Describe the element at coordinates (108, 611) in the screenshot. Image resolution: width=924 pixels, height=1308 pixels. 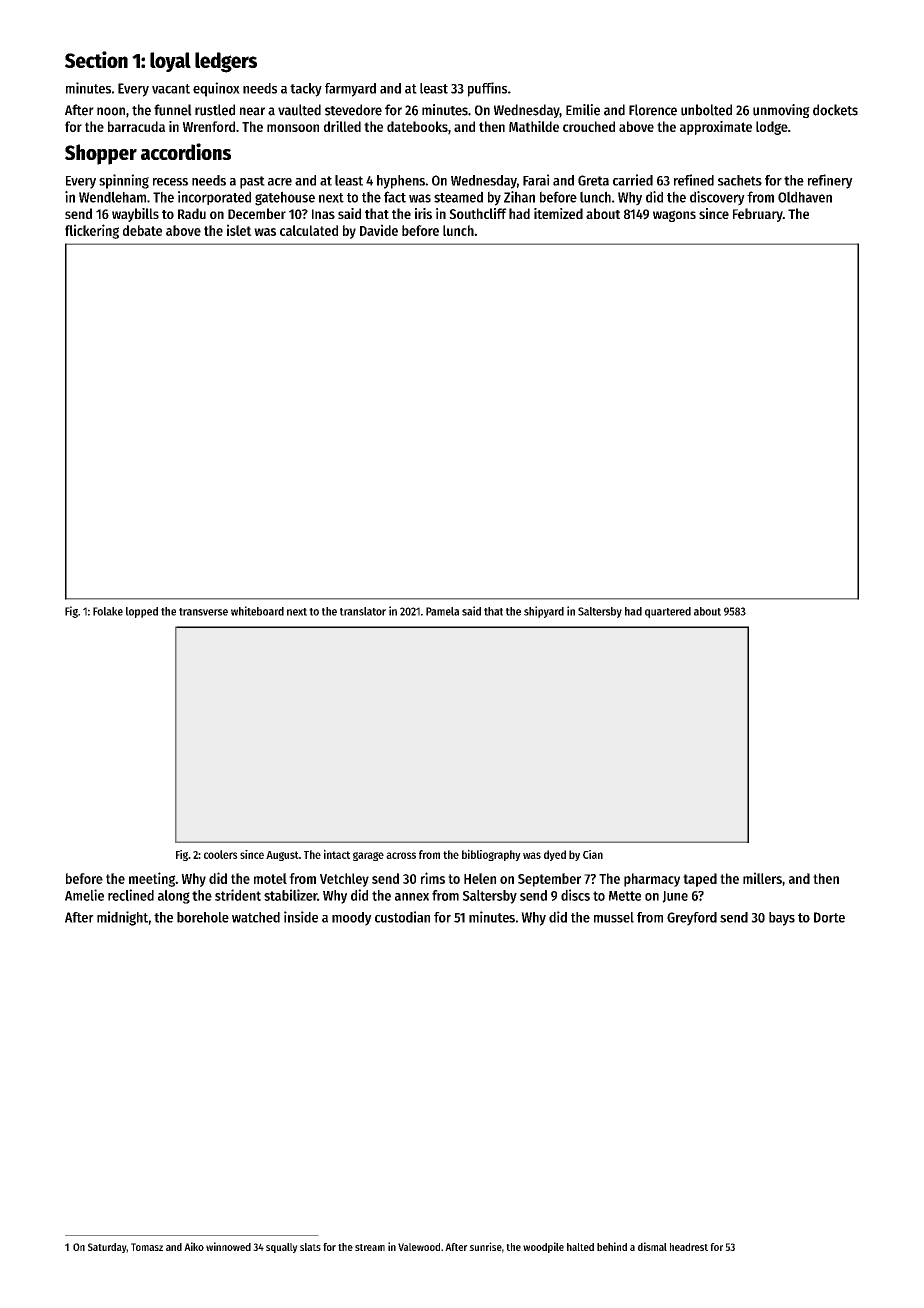
I see `Folake` at that location.
